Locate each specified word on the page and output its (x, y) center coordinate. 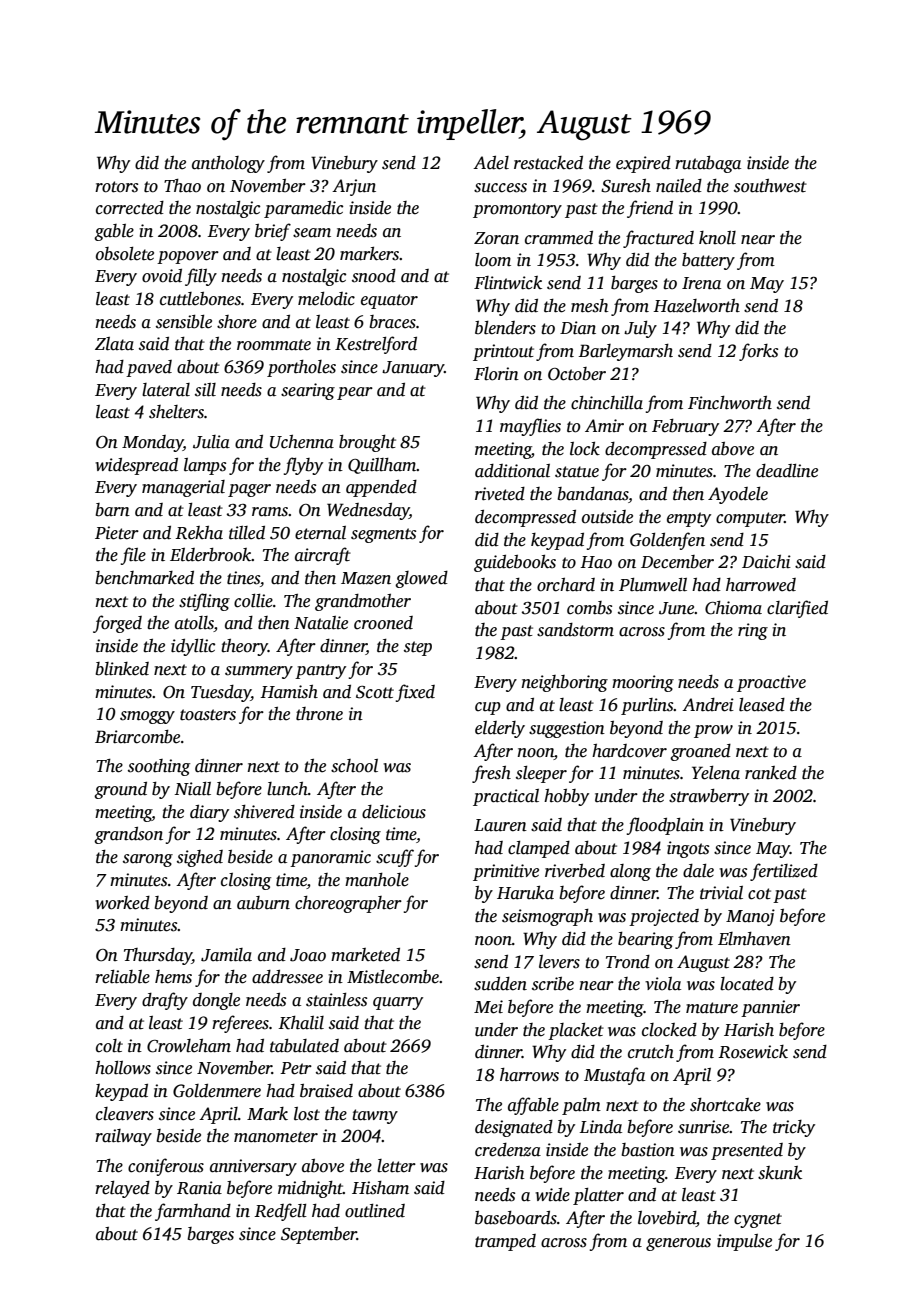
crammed (559, 238)
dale (698, 871)
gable (114, 232)
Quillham (382, 466)
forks (758, 352)
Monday (152, 443)
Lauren (500, 825)
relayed (122, 1189)
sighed (200, 858)
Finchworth (730, 403)
